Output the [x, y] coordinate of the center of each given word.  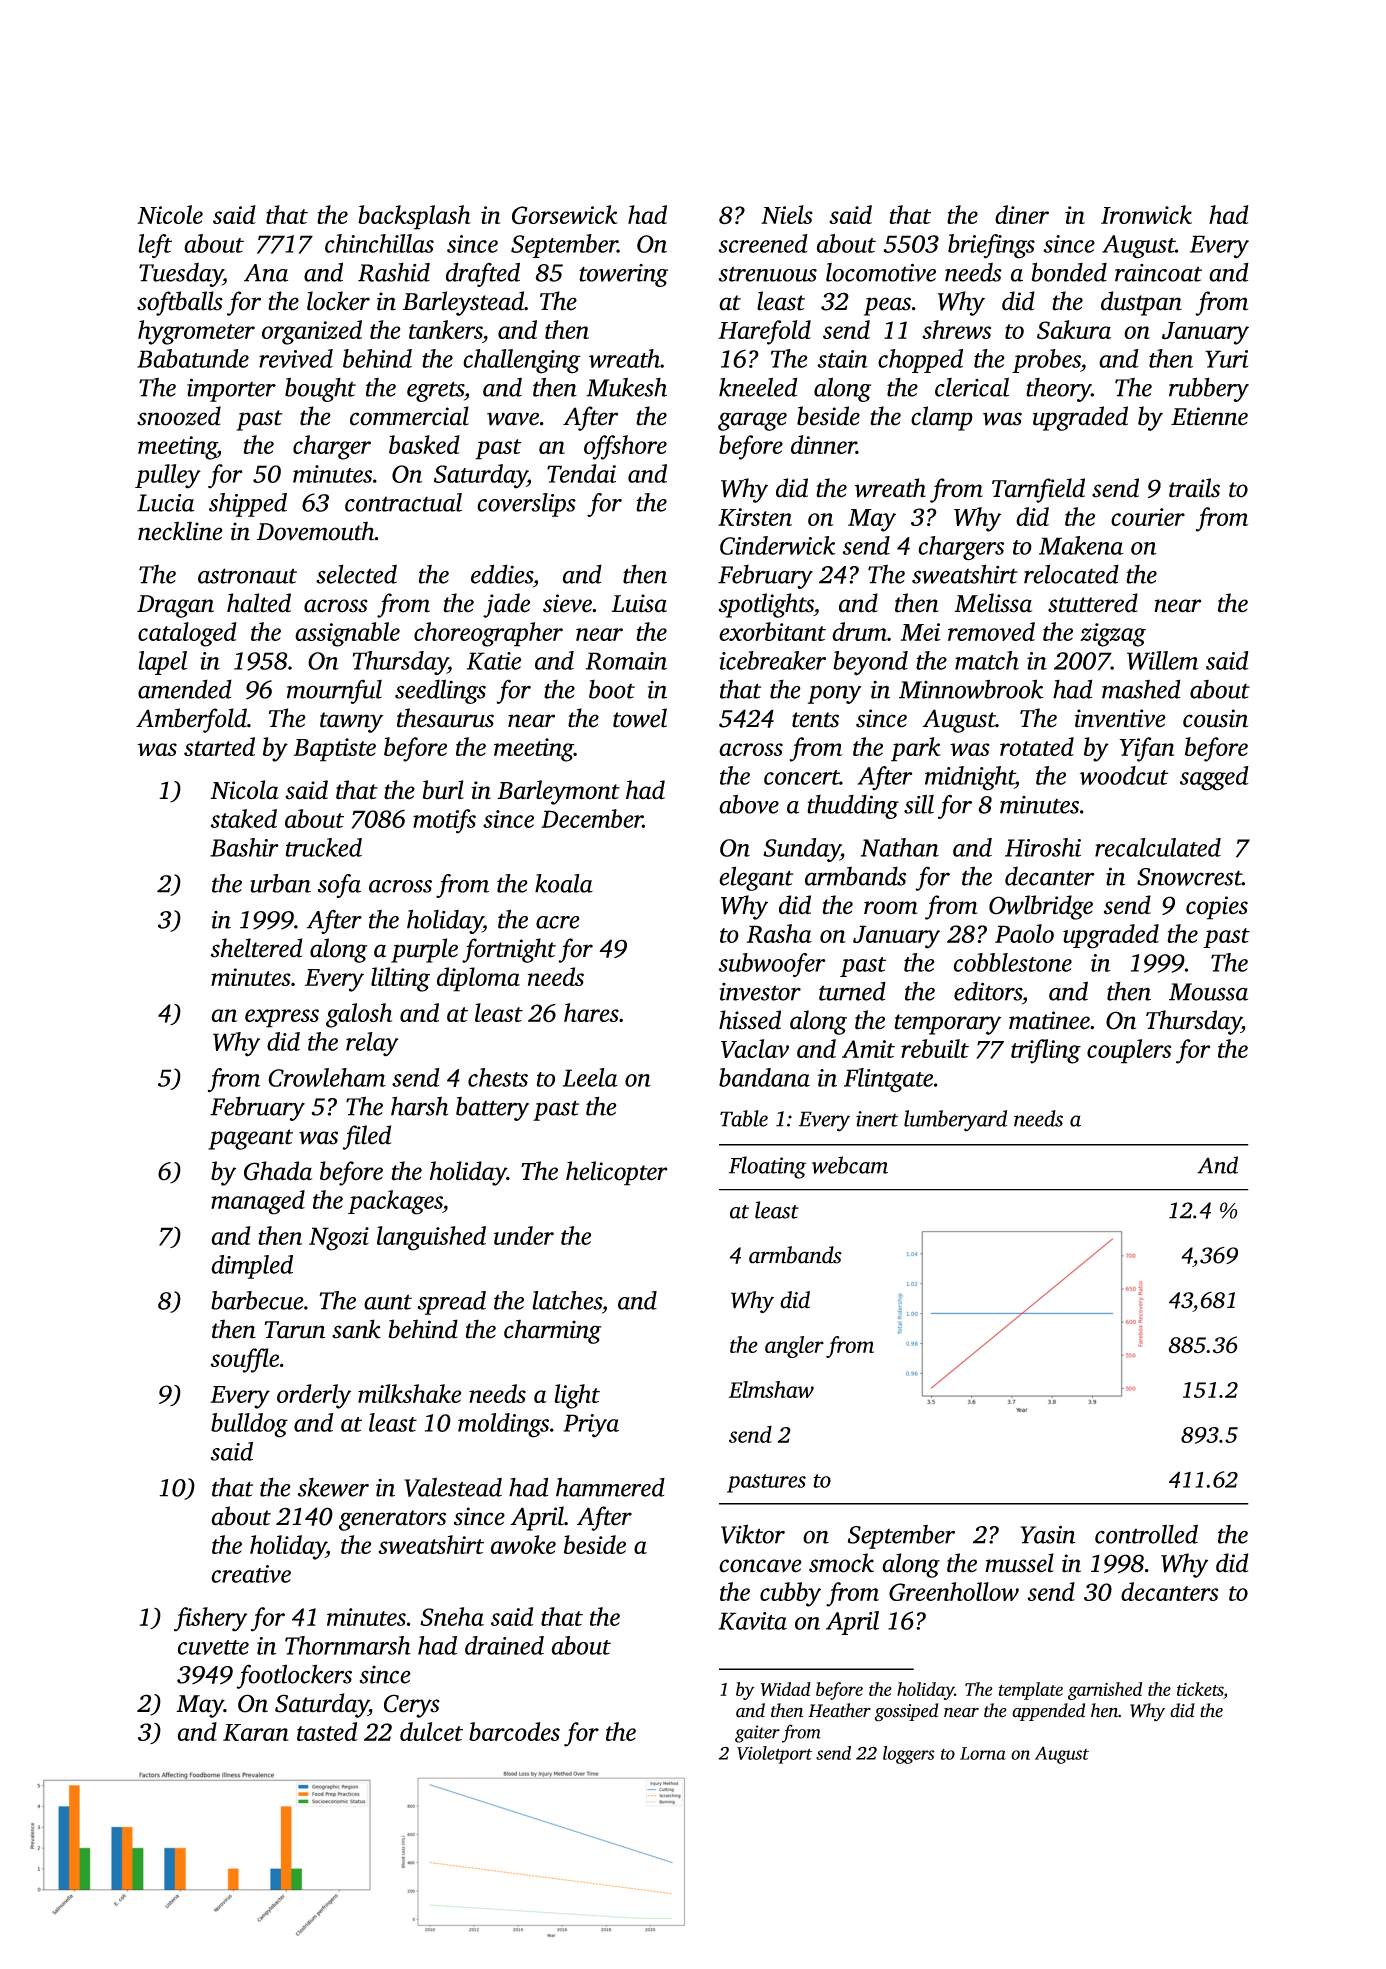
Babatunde [193, 358]
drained [504, 1645]
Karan [256, 1732]
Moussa [1208, 992]
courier [1148, 517]
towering [623, 275]
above [749, 804]
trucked [323, 847]
